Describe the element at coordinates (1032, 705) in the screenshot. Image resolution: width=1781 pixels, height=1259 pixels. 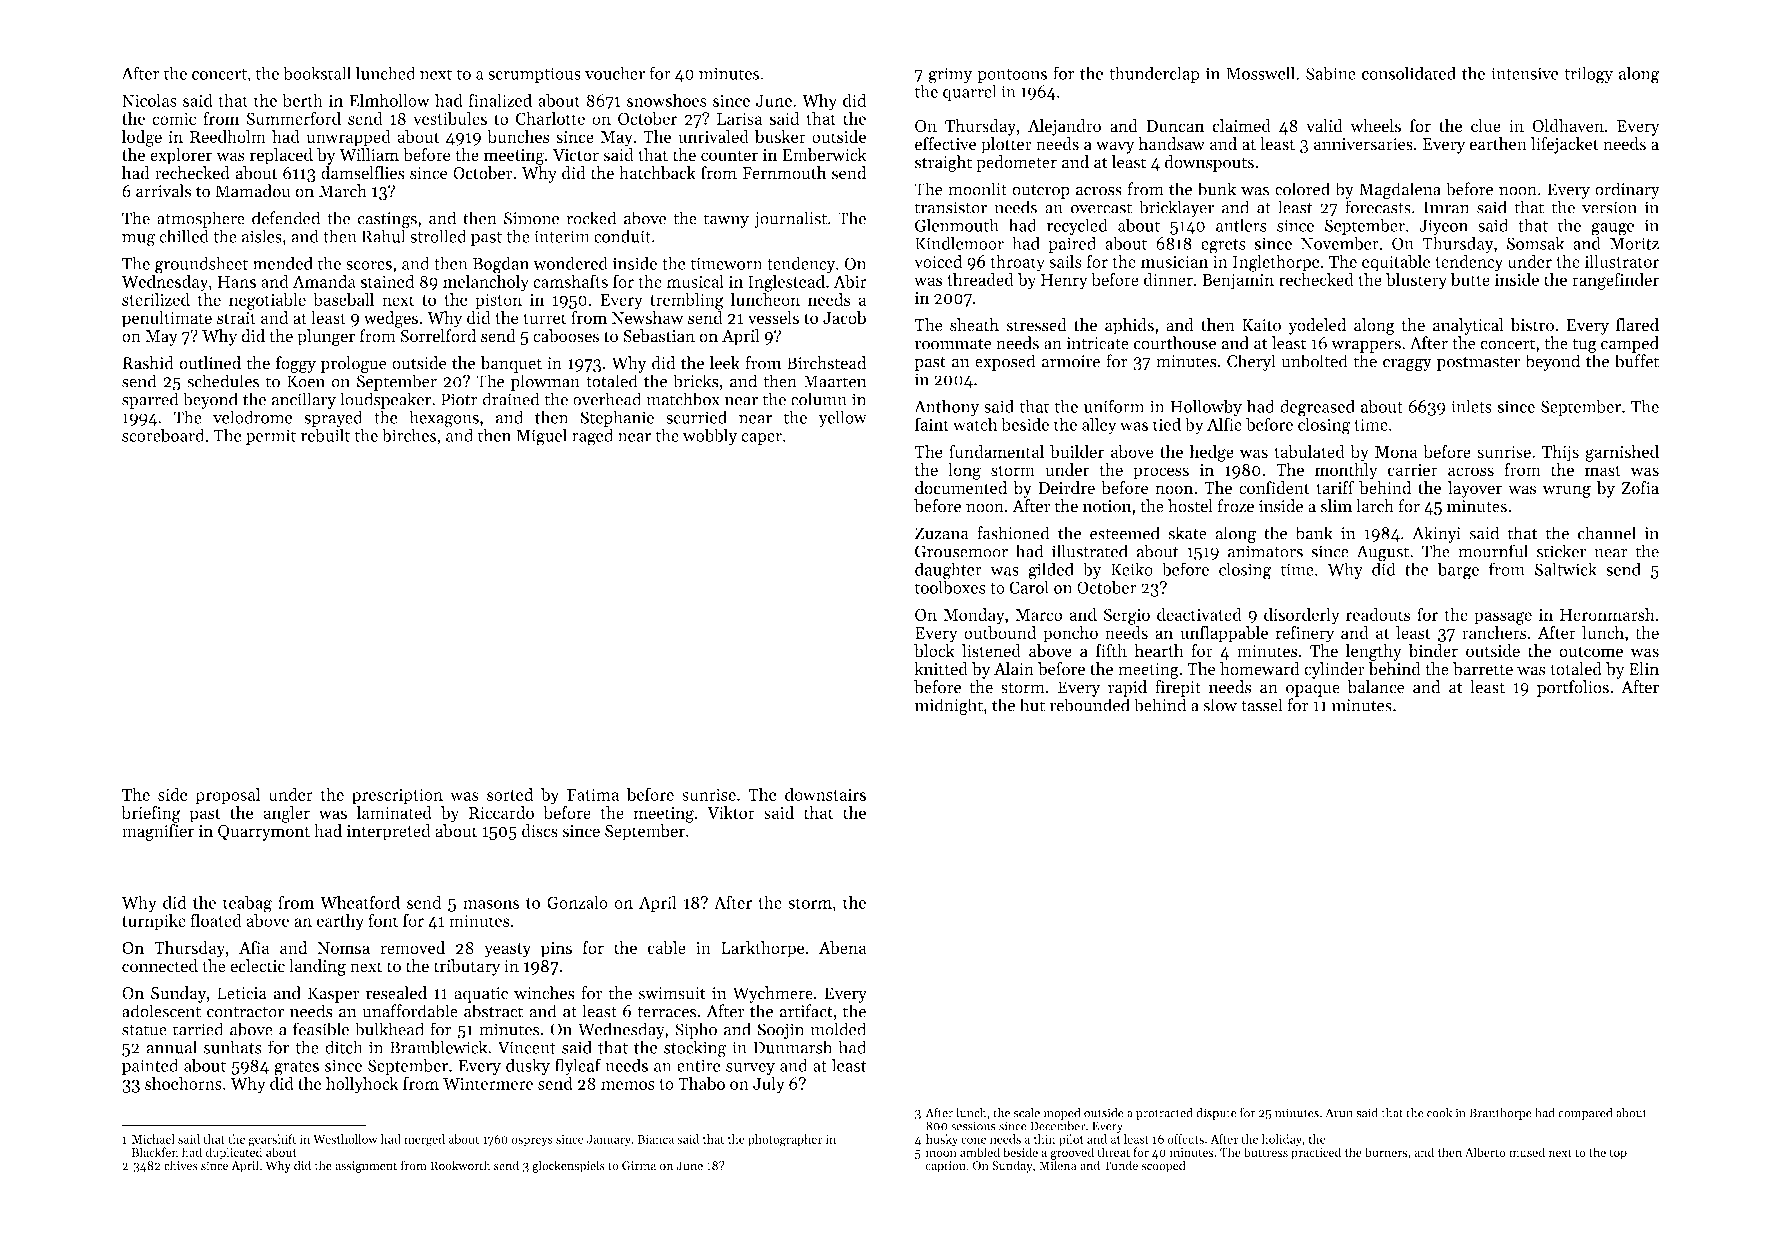
I see `hut` at that location.
